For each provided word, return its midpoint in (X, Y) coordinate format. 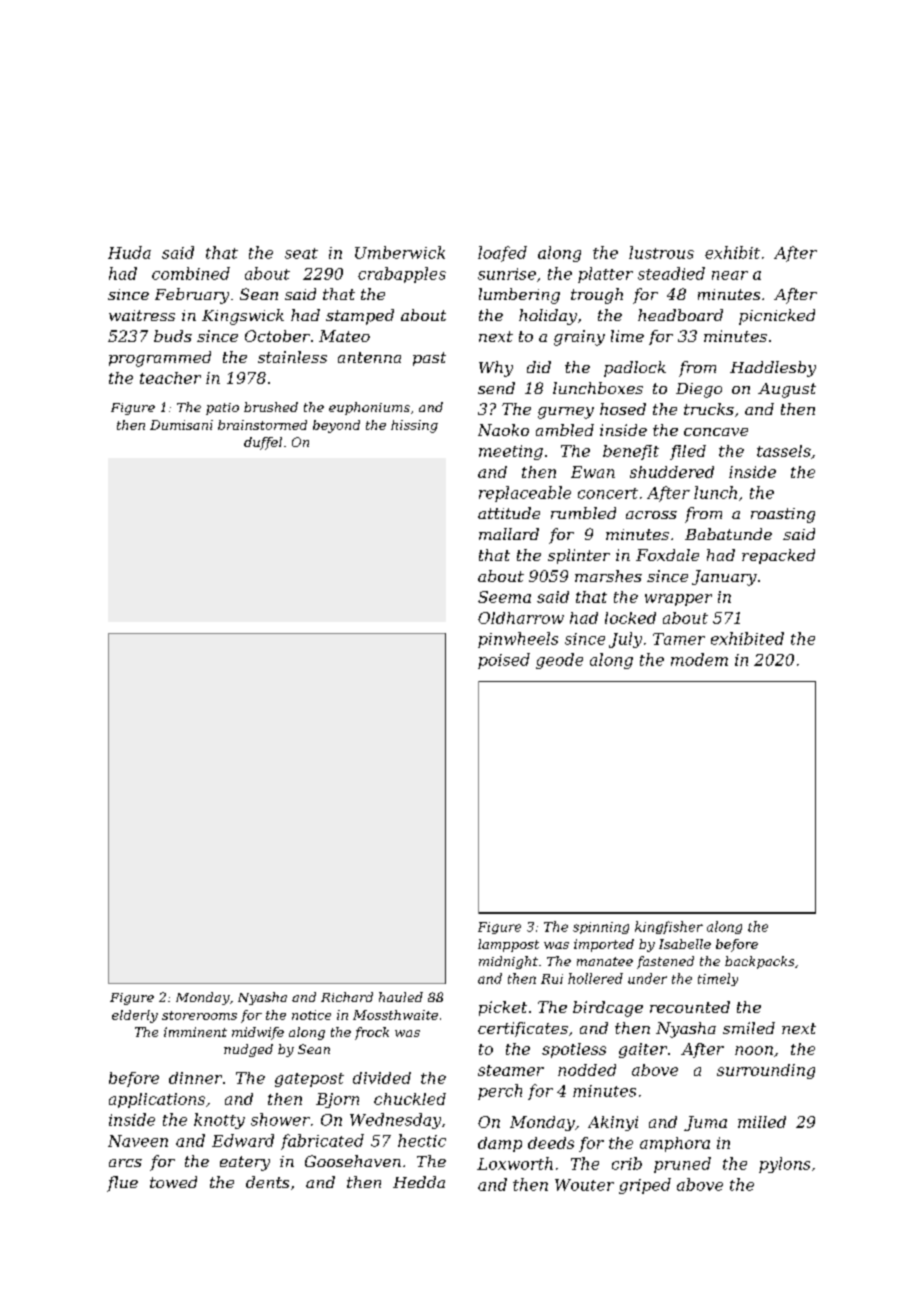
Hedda (419, 1182)
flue (122, 1184)
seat (301, 253)
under (647, 978)
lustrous (661, 252)
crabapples (402, 275)
